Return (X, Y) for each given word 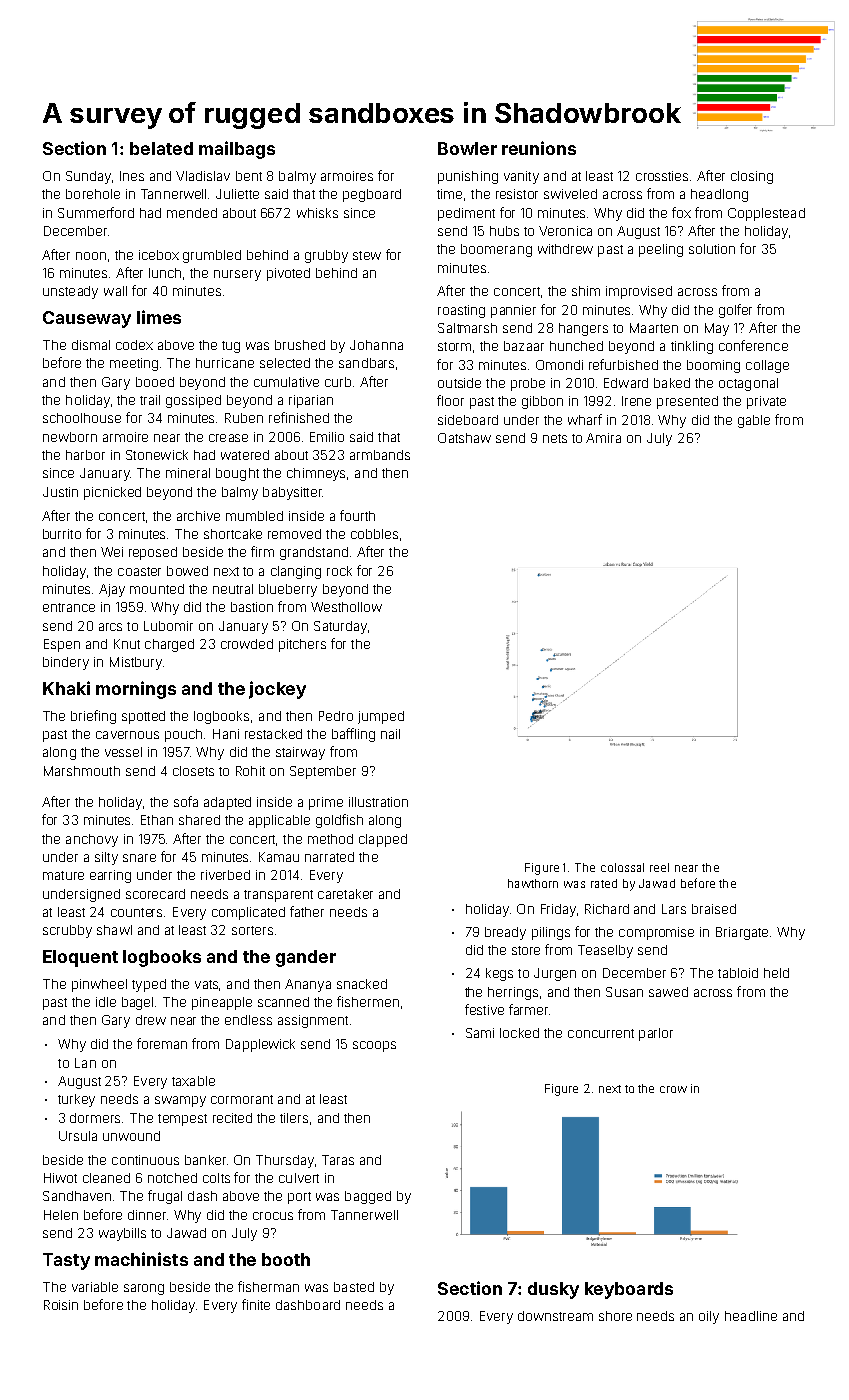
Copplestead (766, 214)
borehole (93, 194)
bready (505, 933)
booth (286, 1259)
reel (659, 867)
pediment (466, 214)
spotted (143, 717)
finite (256, 1304)
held (776, 973)
